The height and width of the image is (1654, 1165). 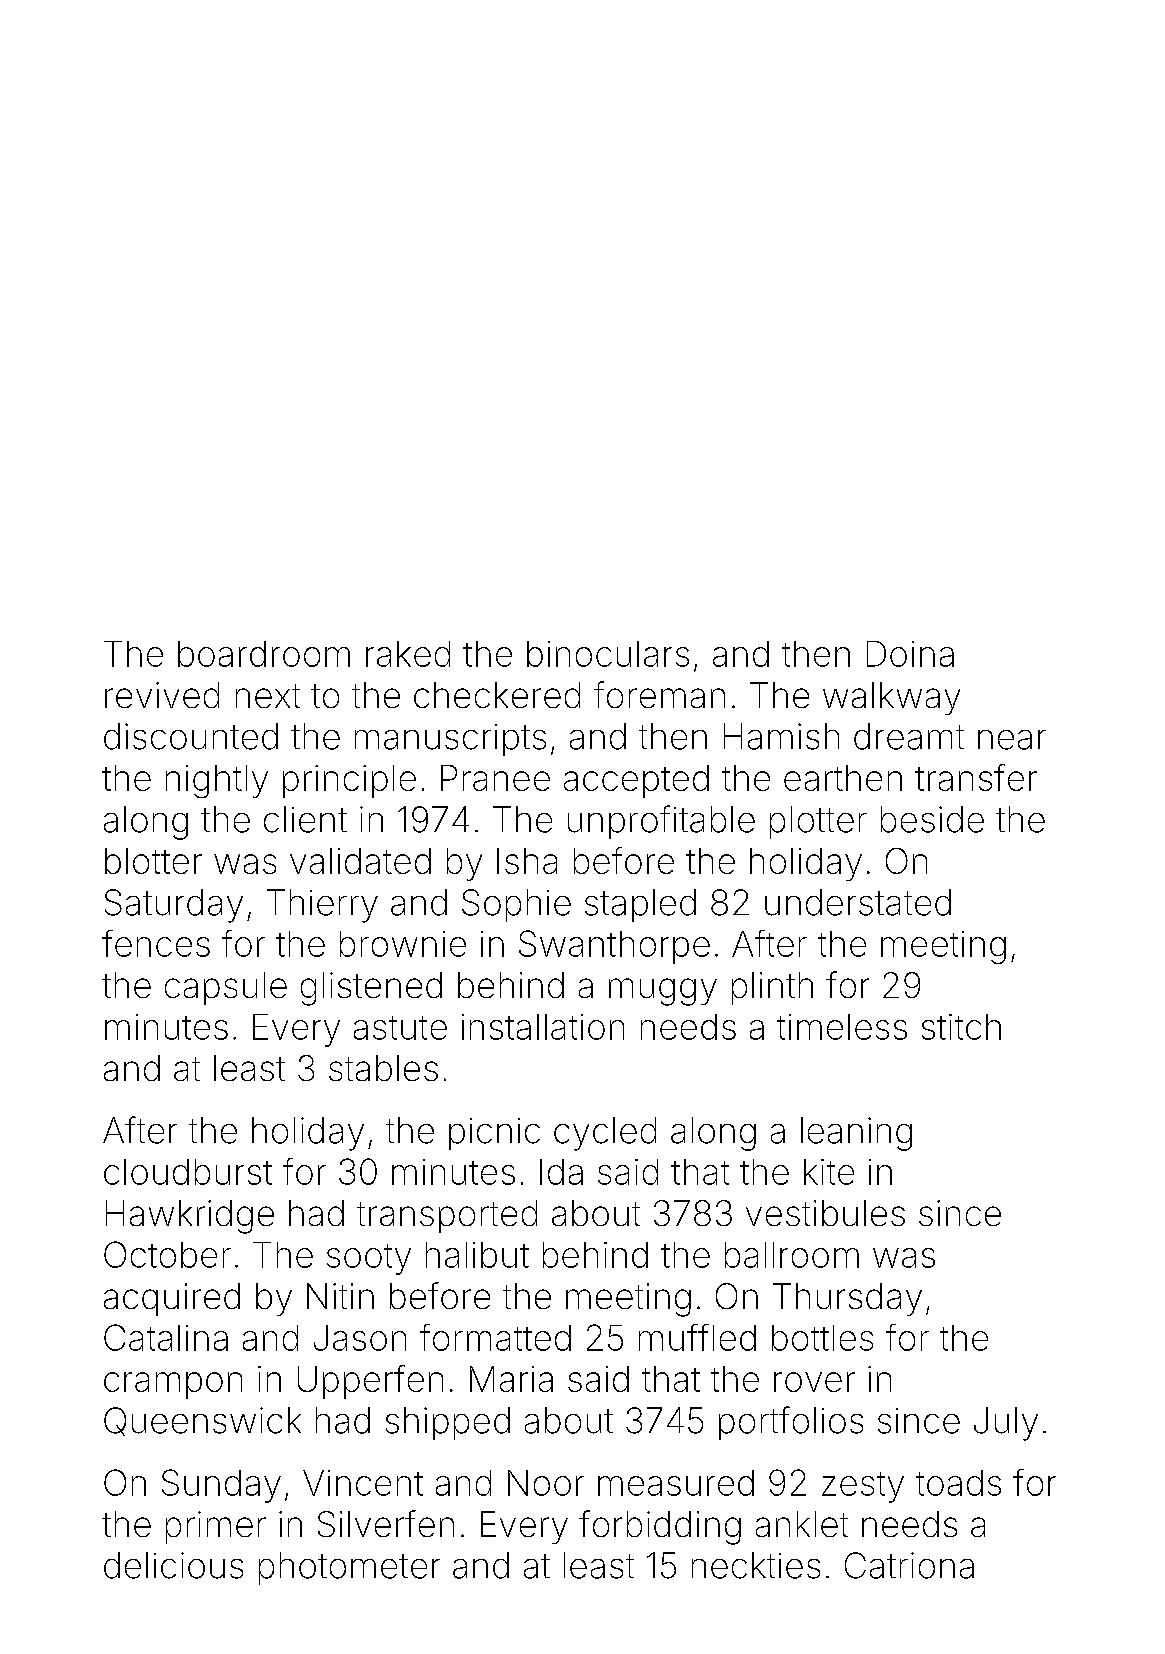 I want to click on neckties, so click(x=756, y=1565).
